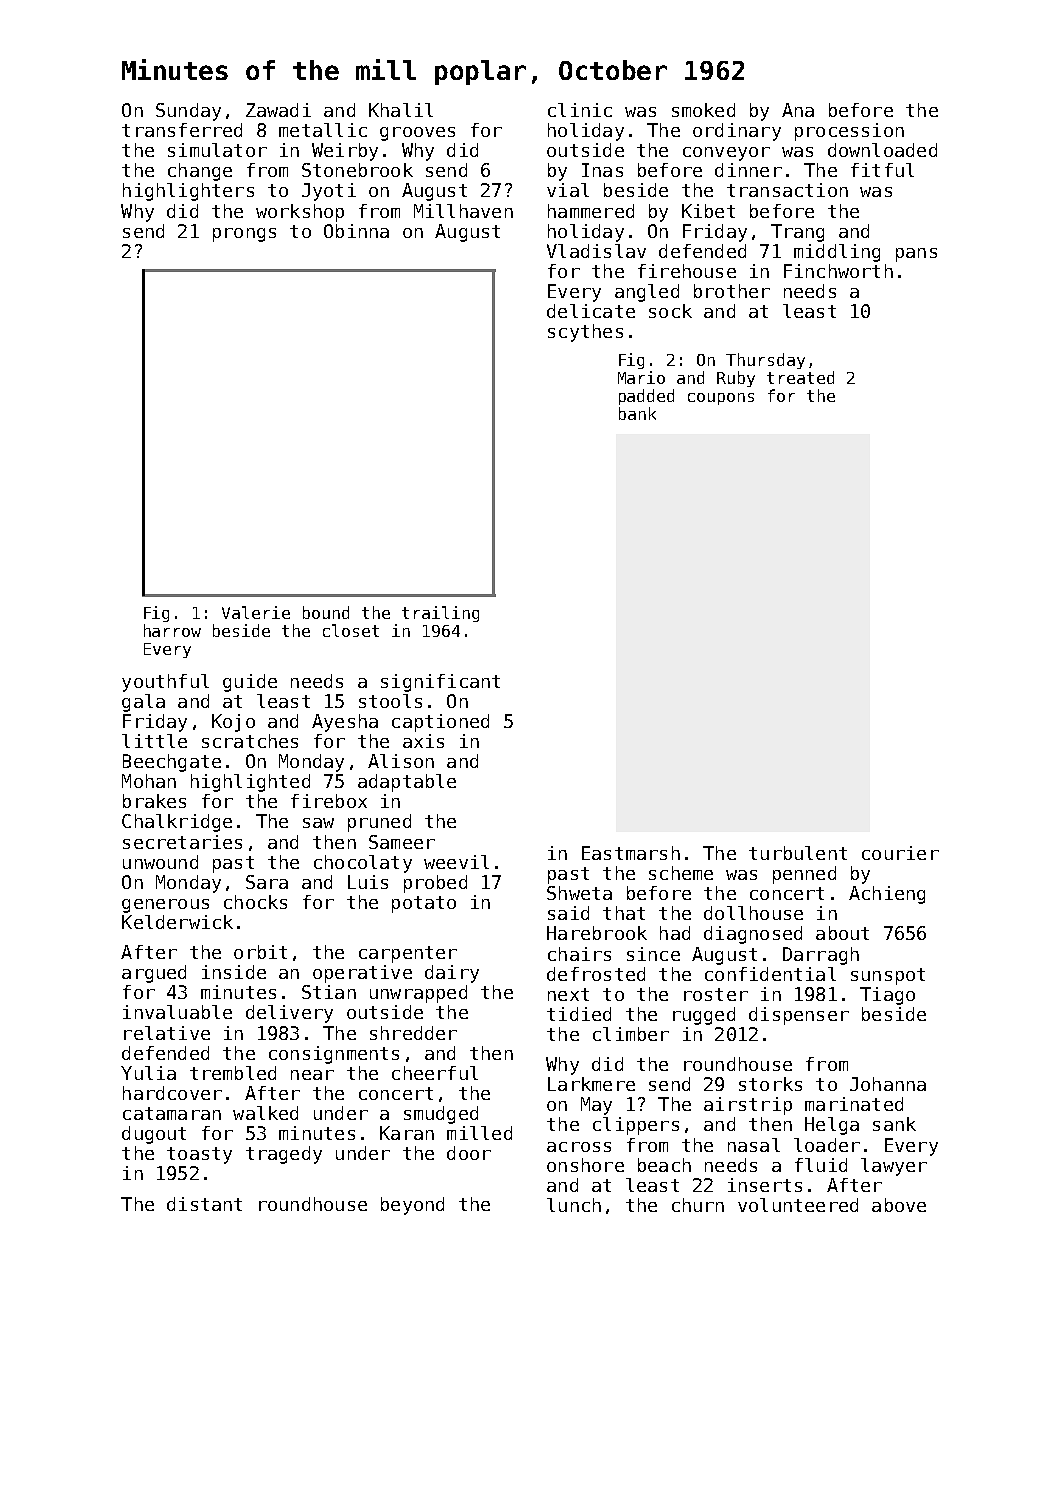 The height and width of the screenshot is (1508, 1062). What do you see at coordinates (440, 614) in the screenshot?
I see `trailing` at bounding box center [440, 614].
